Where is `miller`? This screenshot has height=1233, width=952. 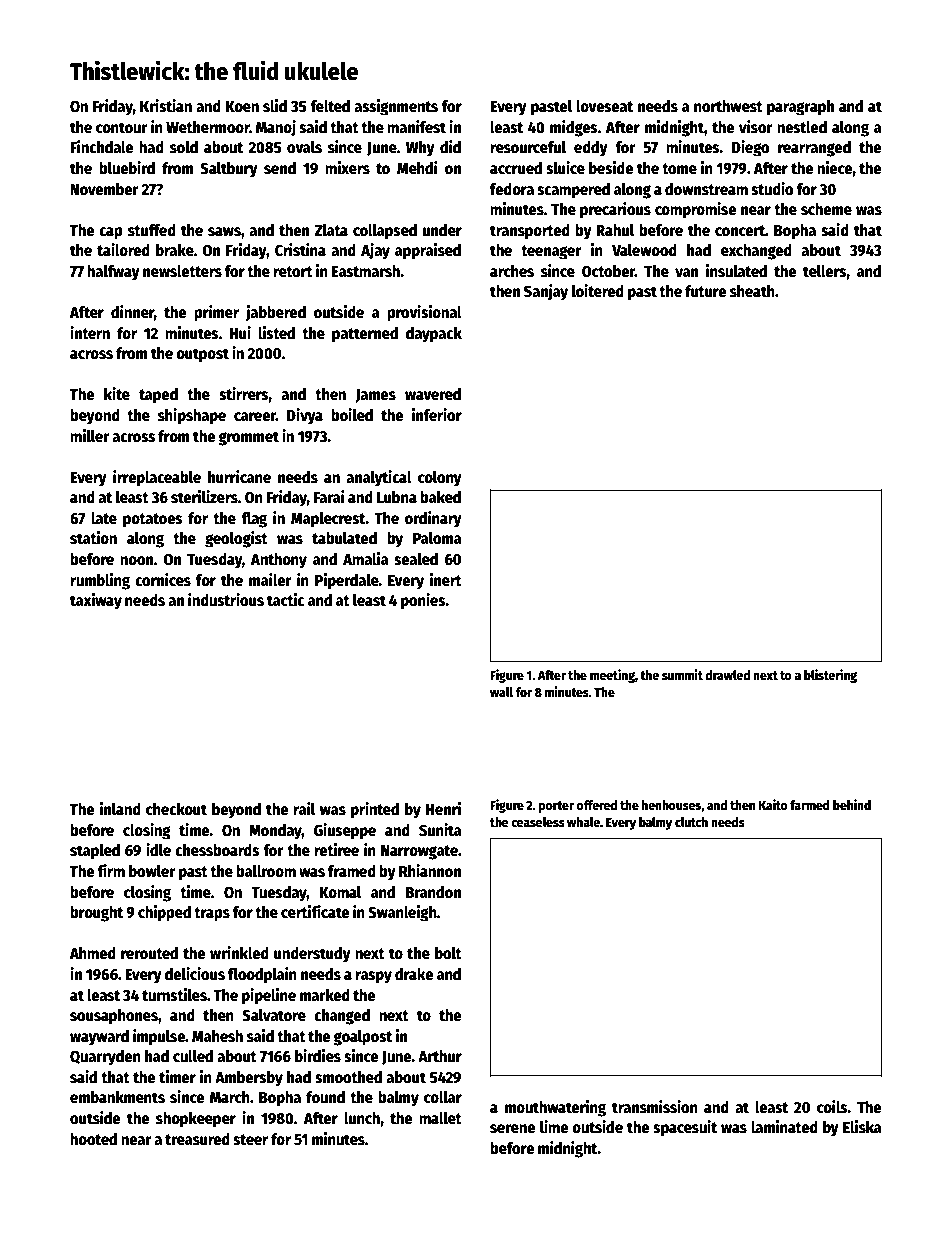
miller is located at coordinates (90, 436).
